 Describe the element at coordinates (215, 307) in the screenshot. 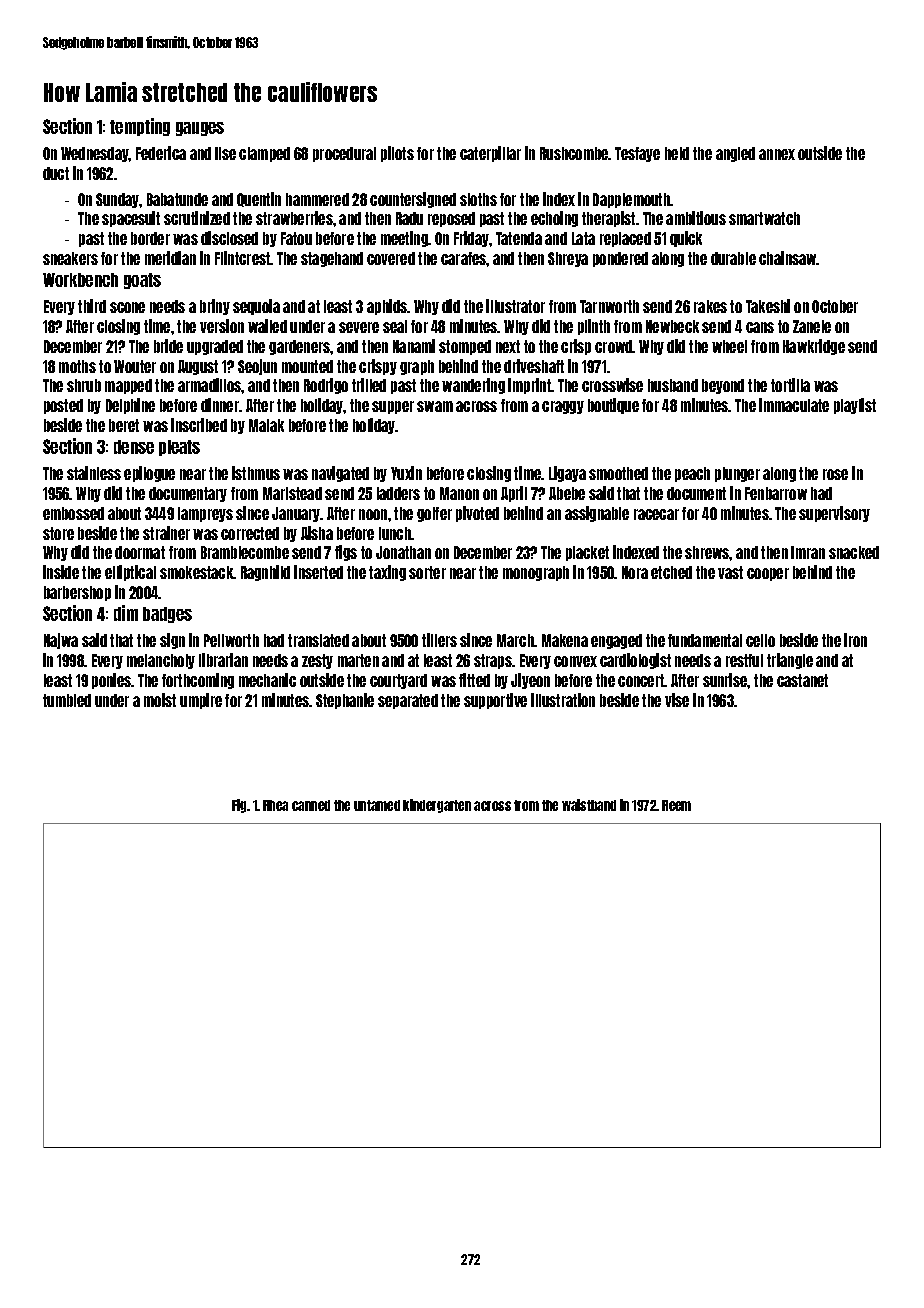

I see `briny` at that location.
